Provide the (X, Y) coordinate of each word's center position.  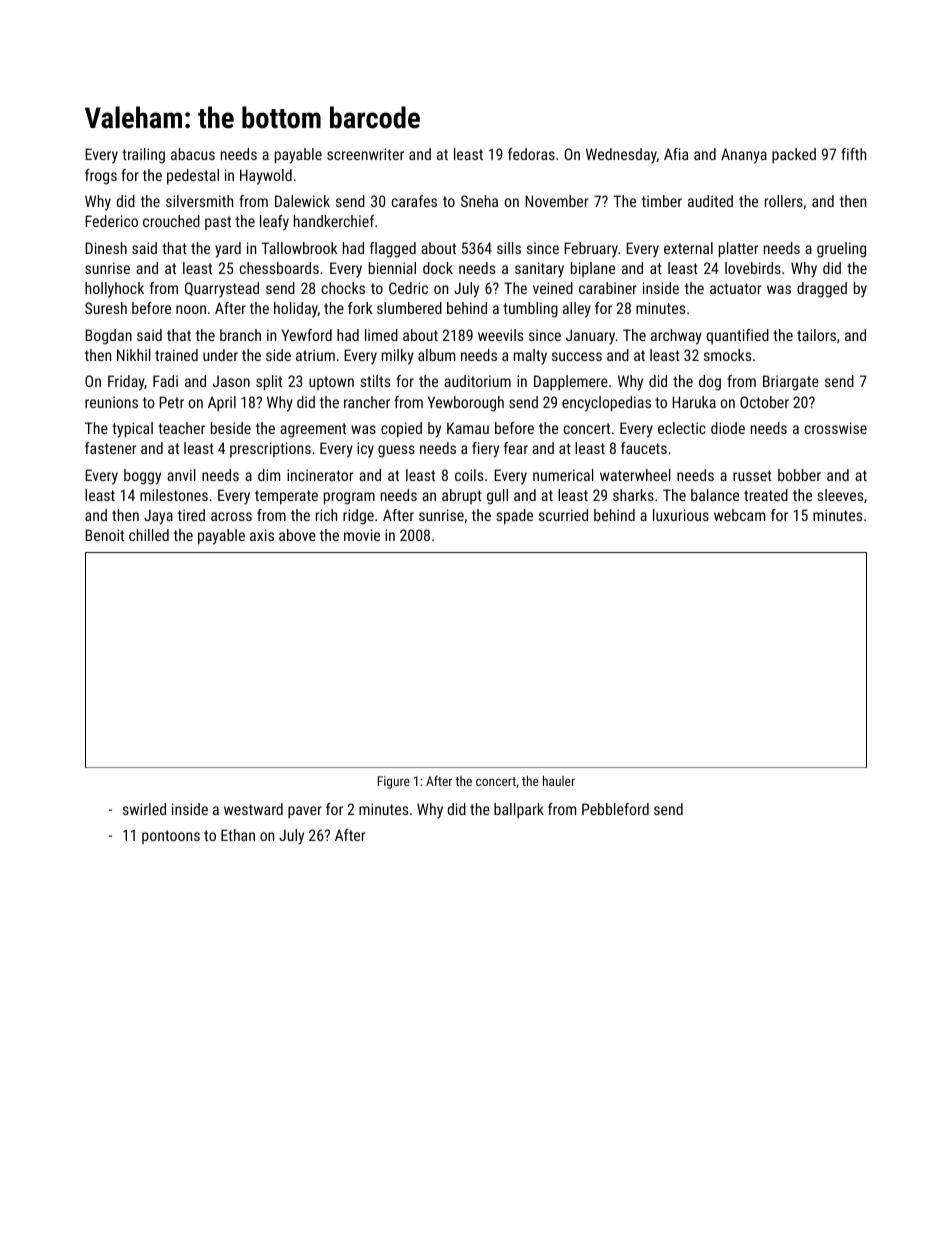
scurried (563, 515)
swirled (144, 809)
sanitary (539, 270)
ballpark (519, 810)
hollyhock (114, 290)
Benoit (104, 535)
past (218, 223)
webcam (739, 515)
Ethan (238, 835)
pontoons (171, 837)
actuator (735, 288)
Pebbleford (615, 809)
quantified (737, 336)
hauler (559, 781)
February (591, 250)
